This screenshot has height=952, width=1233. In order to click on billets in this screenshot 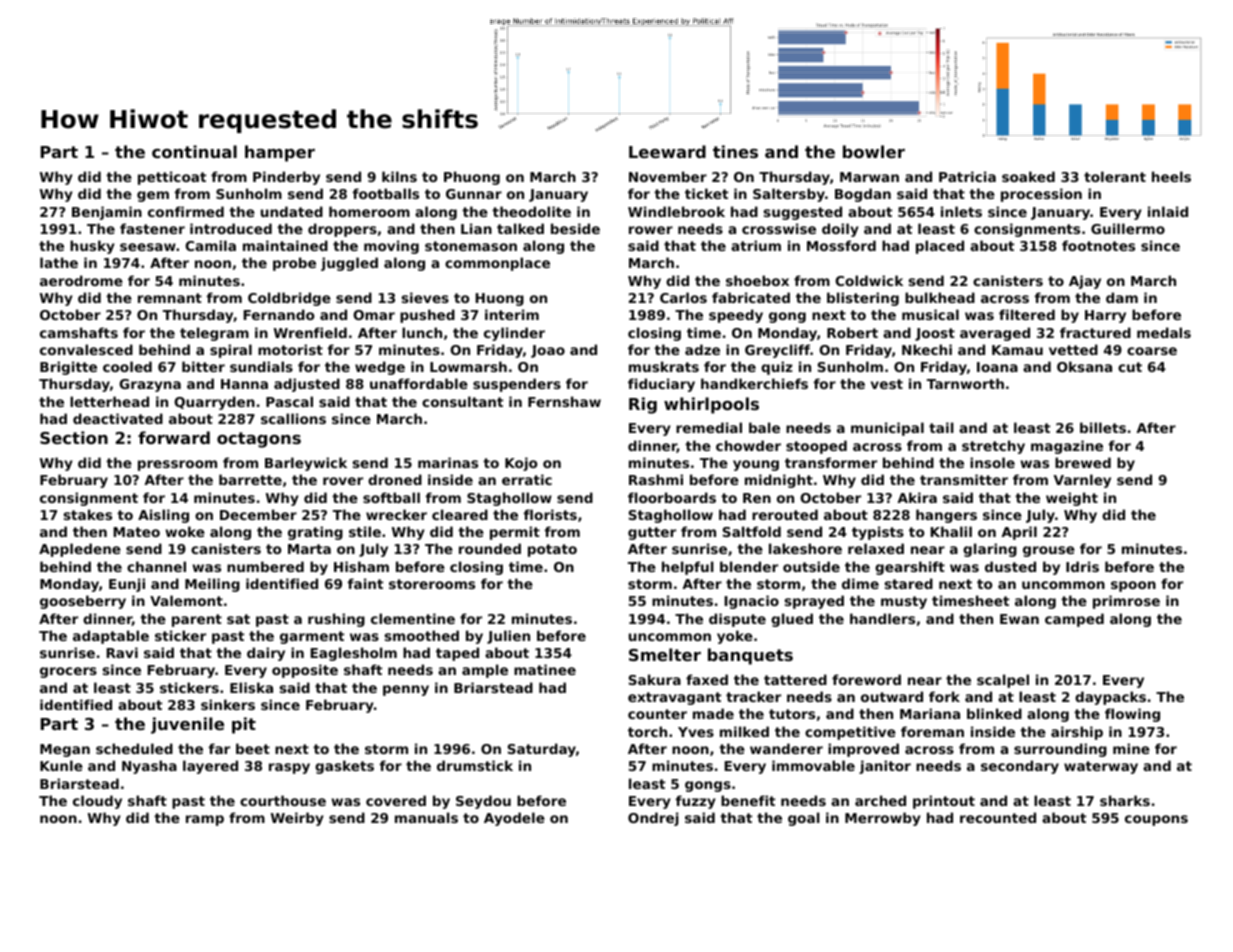, I will do `click(1103, 427)`.
